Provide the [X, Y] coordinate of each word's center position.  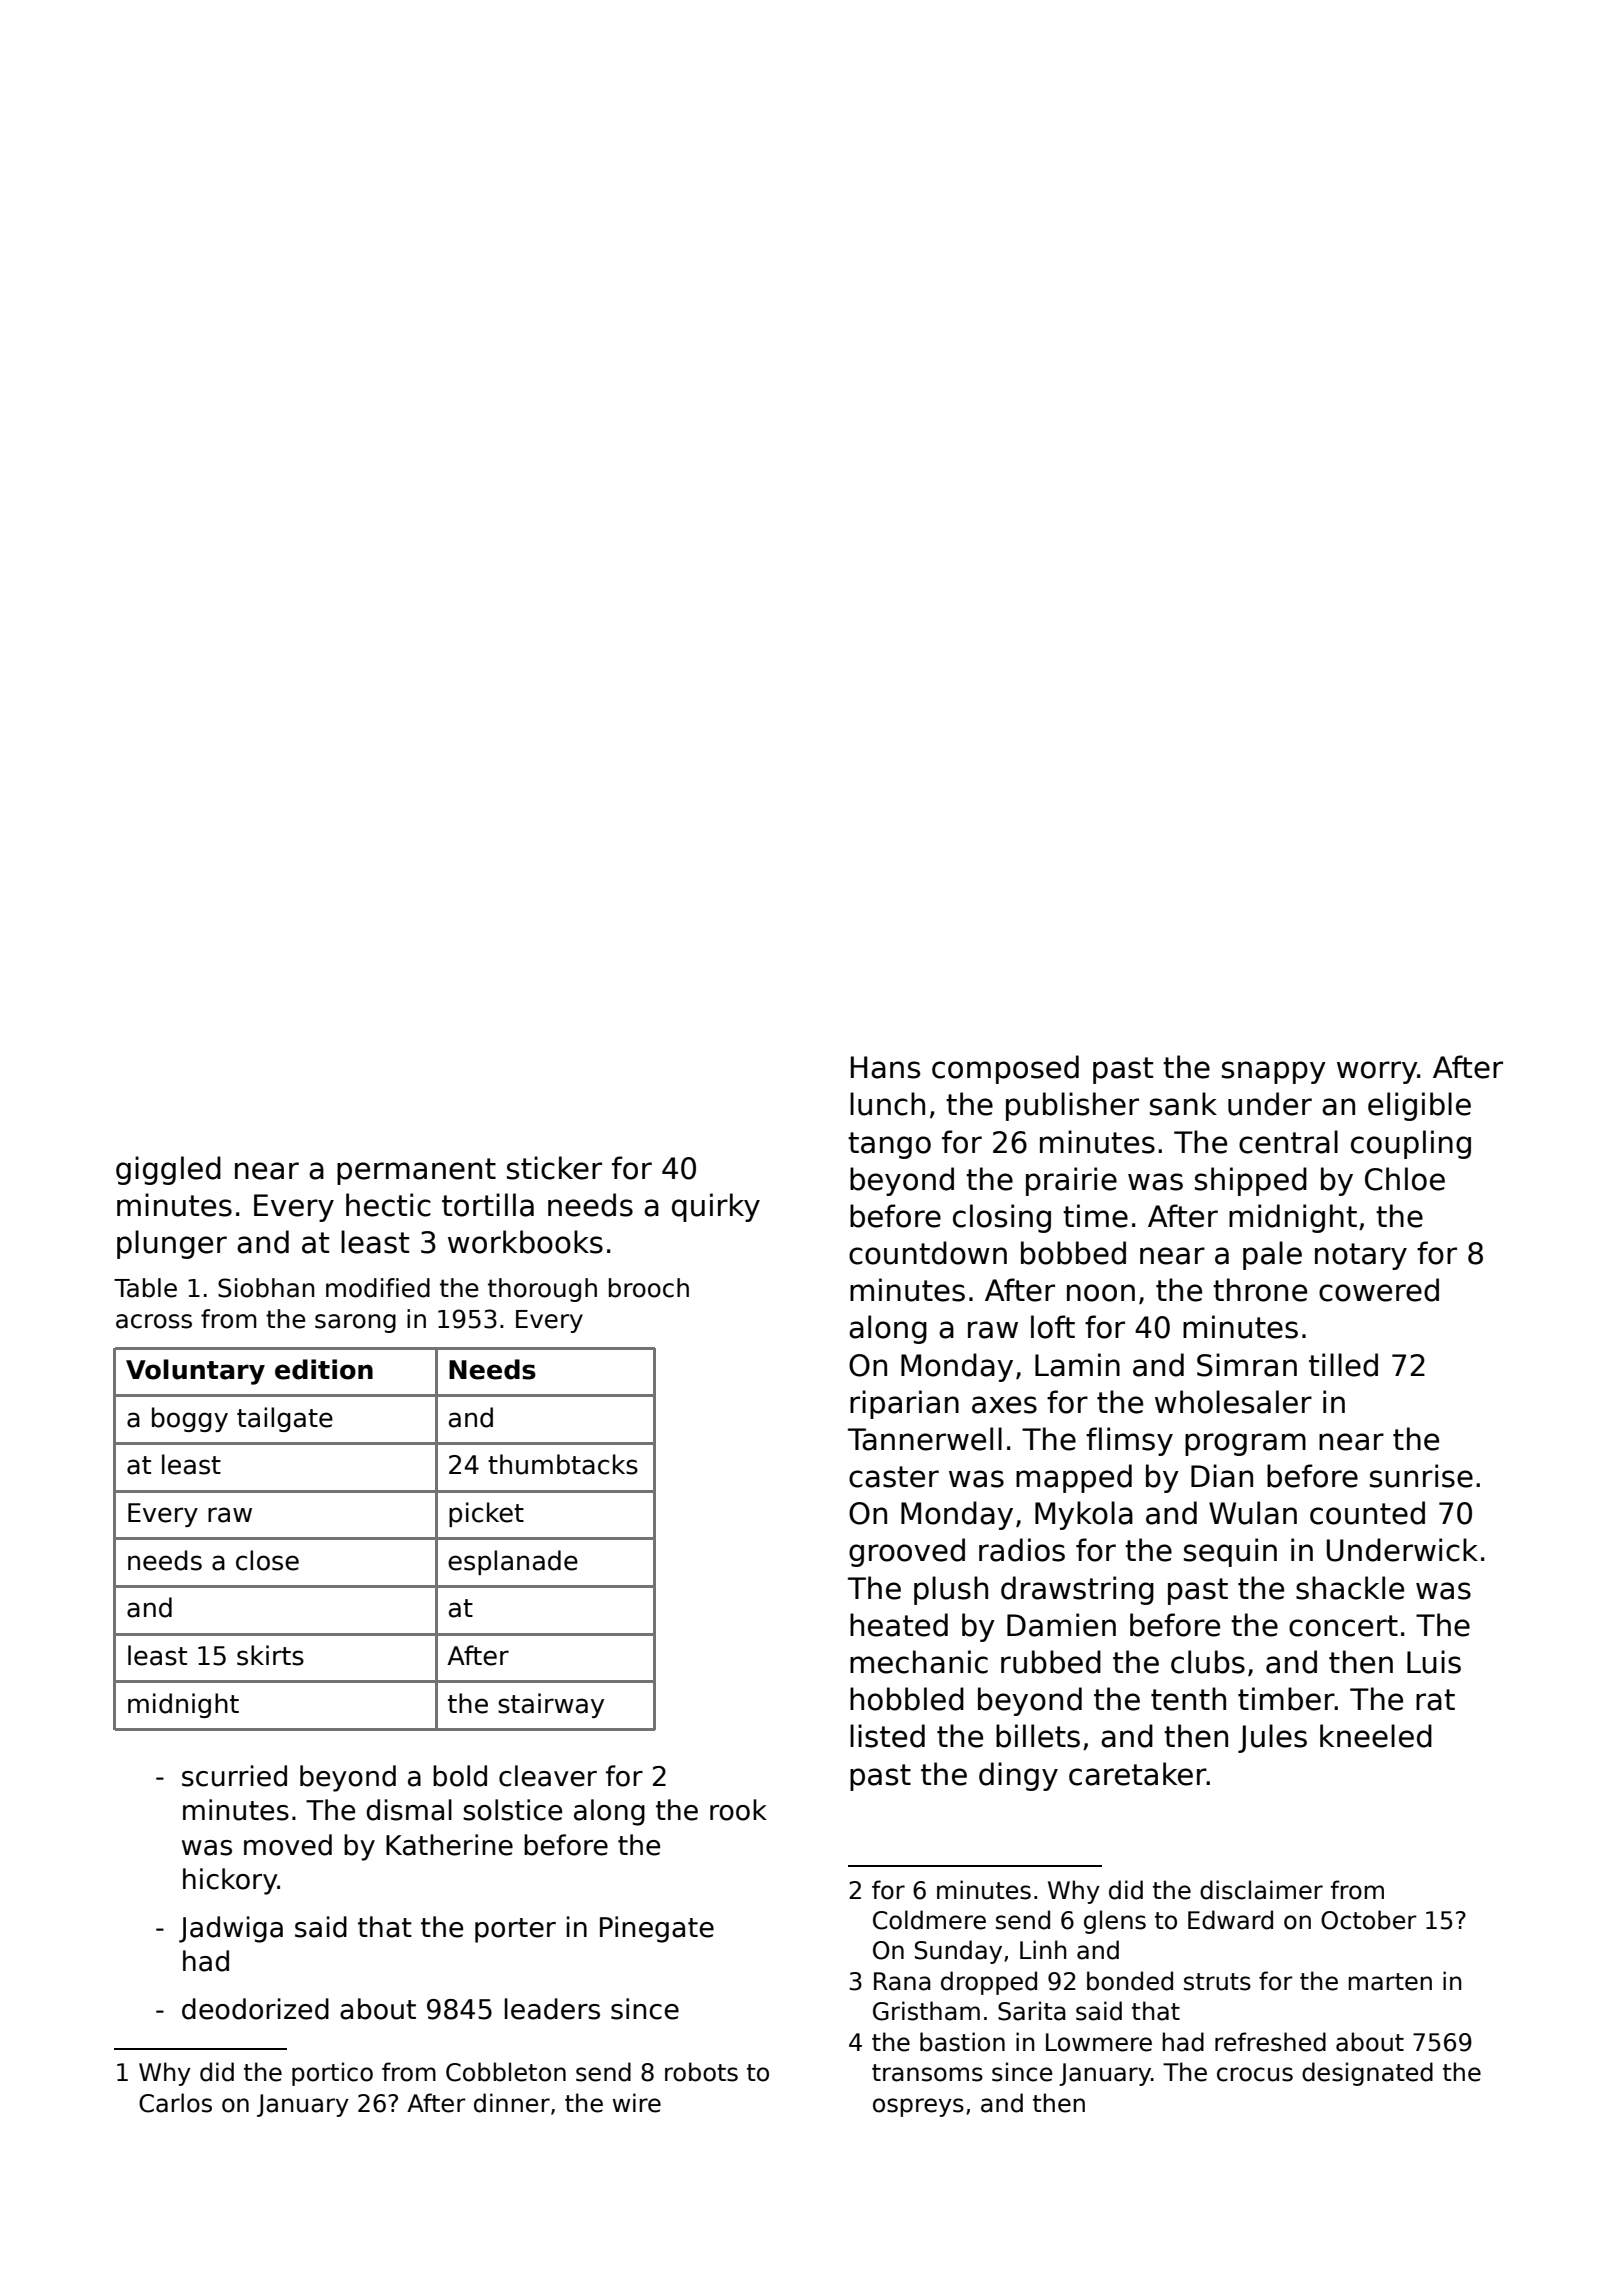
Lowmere [1099, 2042]
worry [1377, 1072]
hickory [230, 1881]
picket [486, 1514]
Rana [902, 1981]
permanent [416, 1171]
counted [1367, 1513]
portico [332, 2074]
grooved [907, 1552]
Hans [885, 1067]
